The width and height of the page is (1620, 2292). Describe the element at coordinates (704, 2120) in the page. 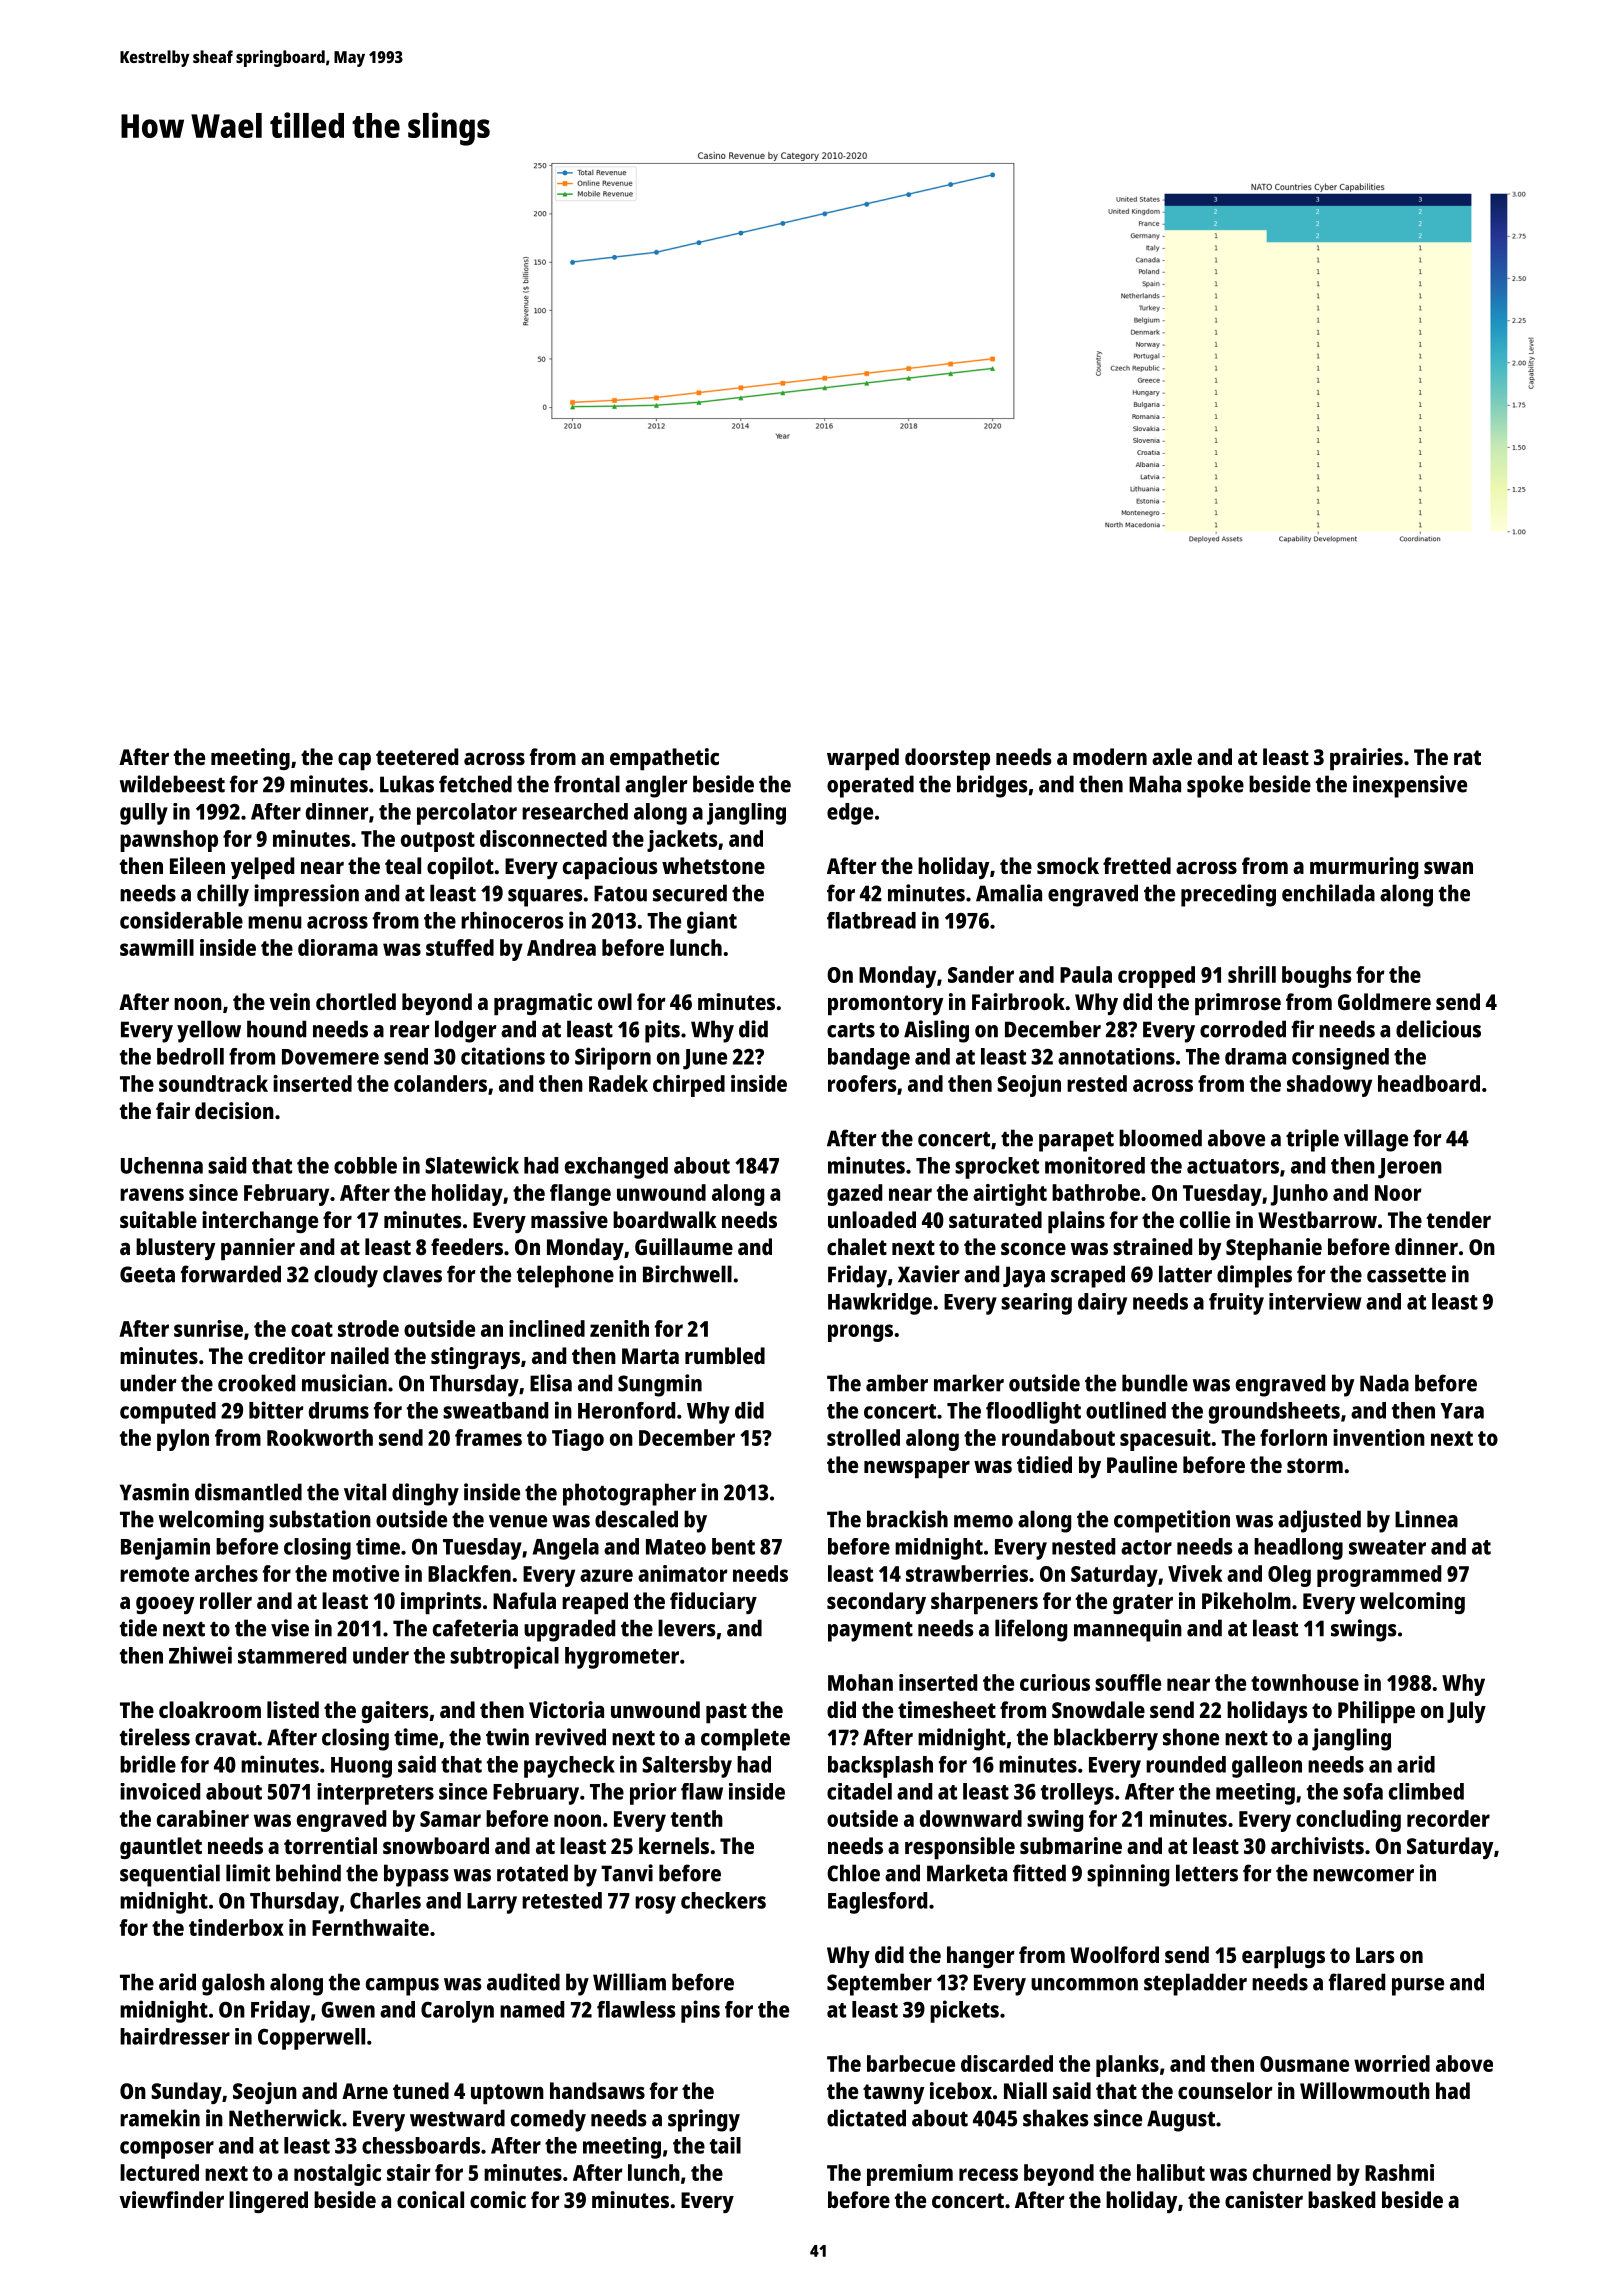

I see `springy` at that location.
